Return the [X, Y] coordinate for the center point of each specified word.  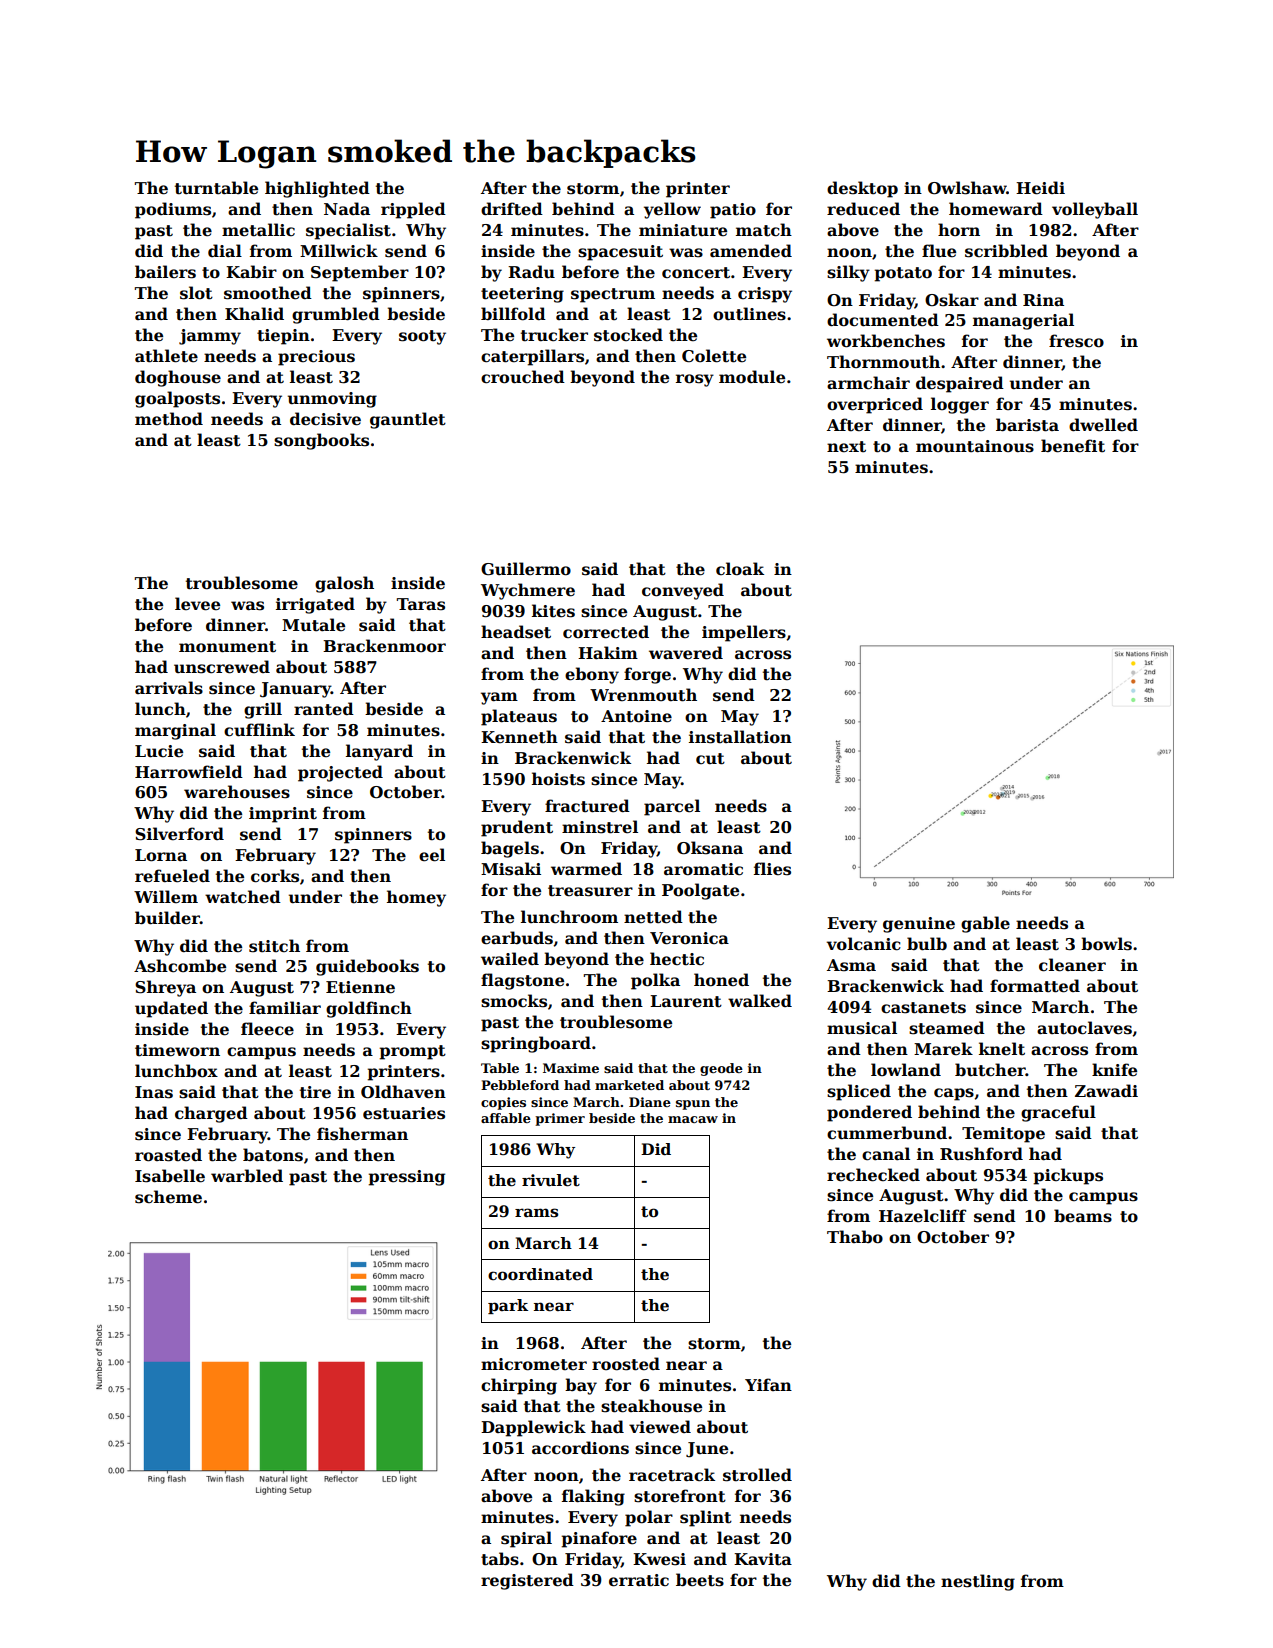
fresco [1076, 341]
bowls [1106, 944]
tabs [500, 1559]
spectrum [613, 295]
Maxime [571, 1068]
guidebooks [367, 967]
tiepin [283, 337]
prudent [517, 828]
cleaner [1072, 965]
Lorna [161, 855]
